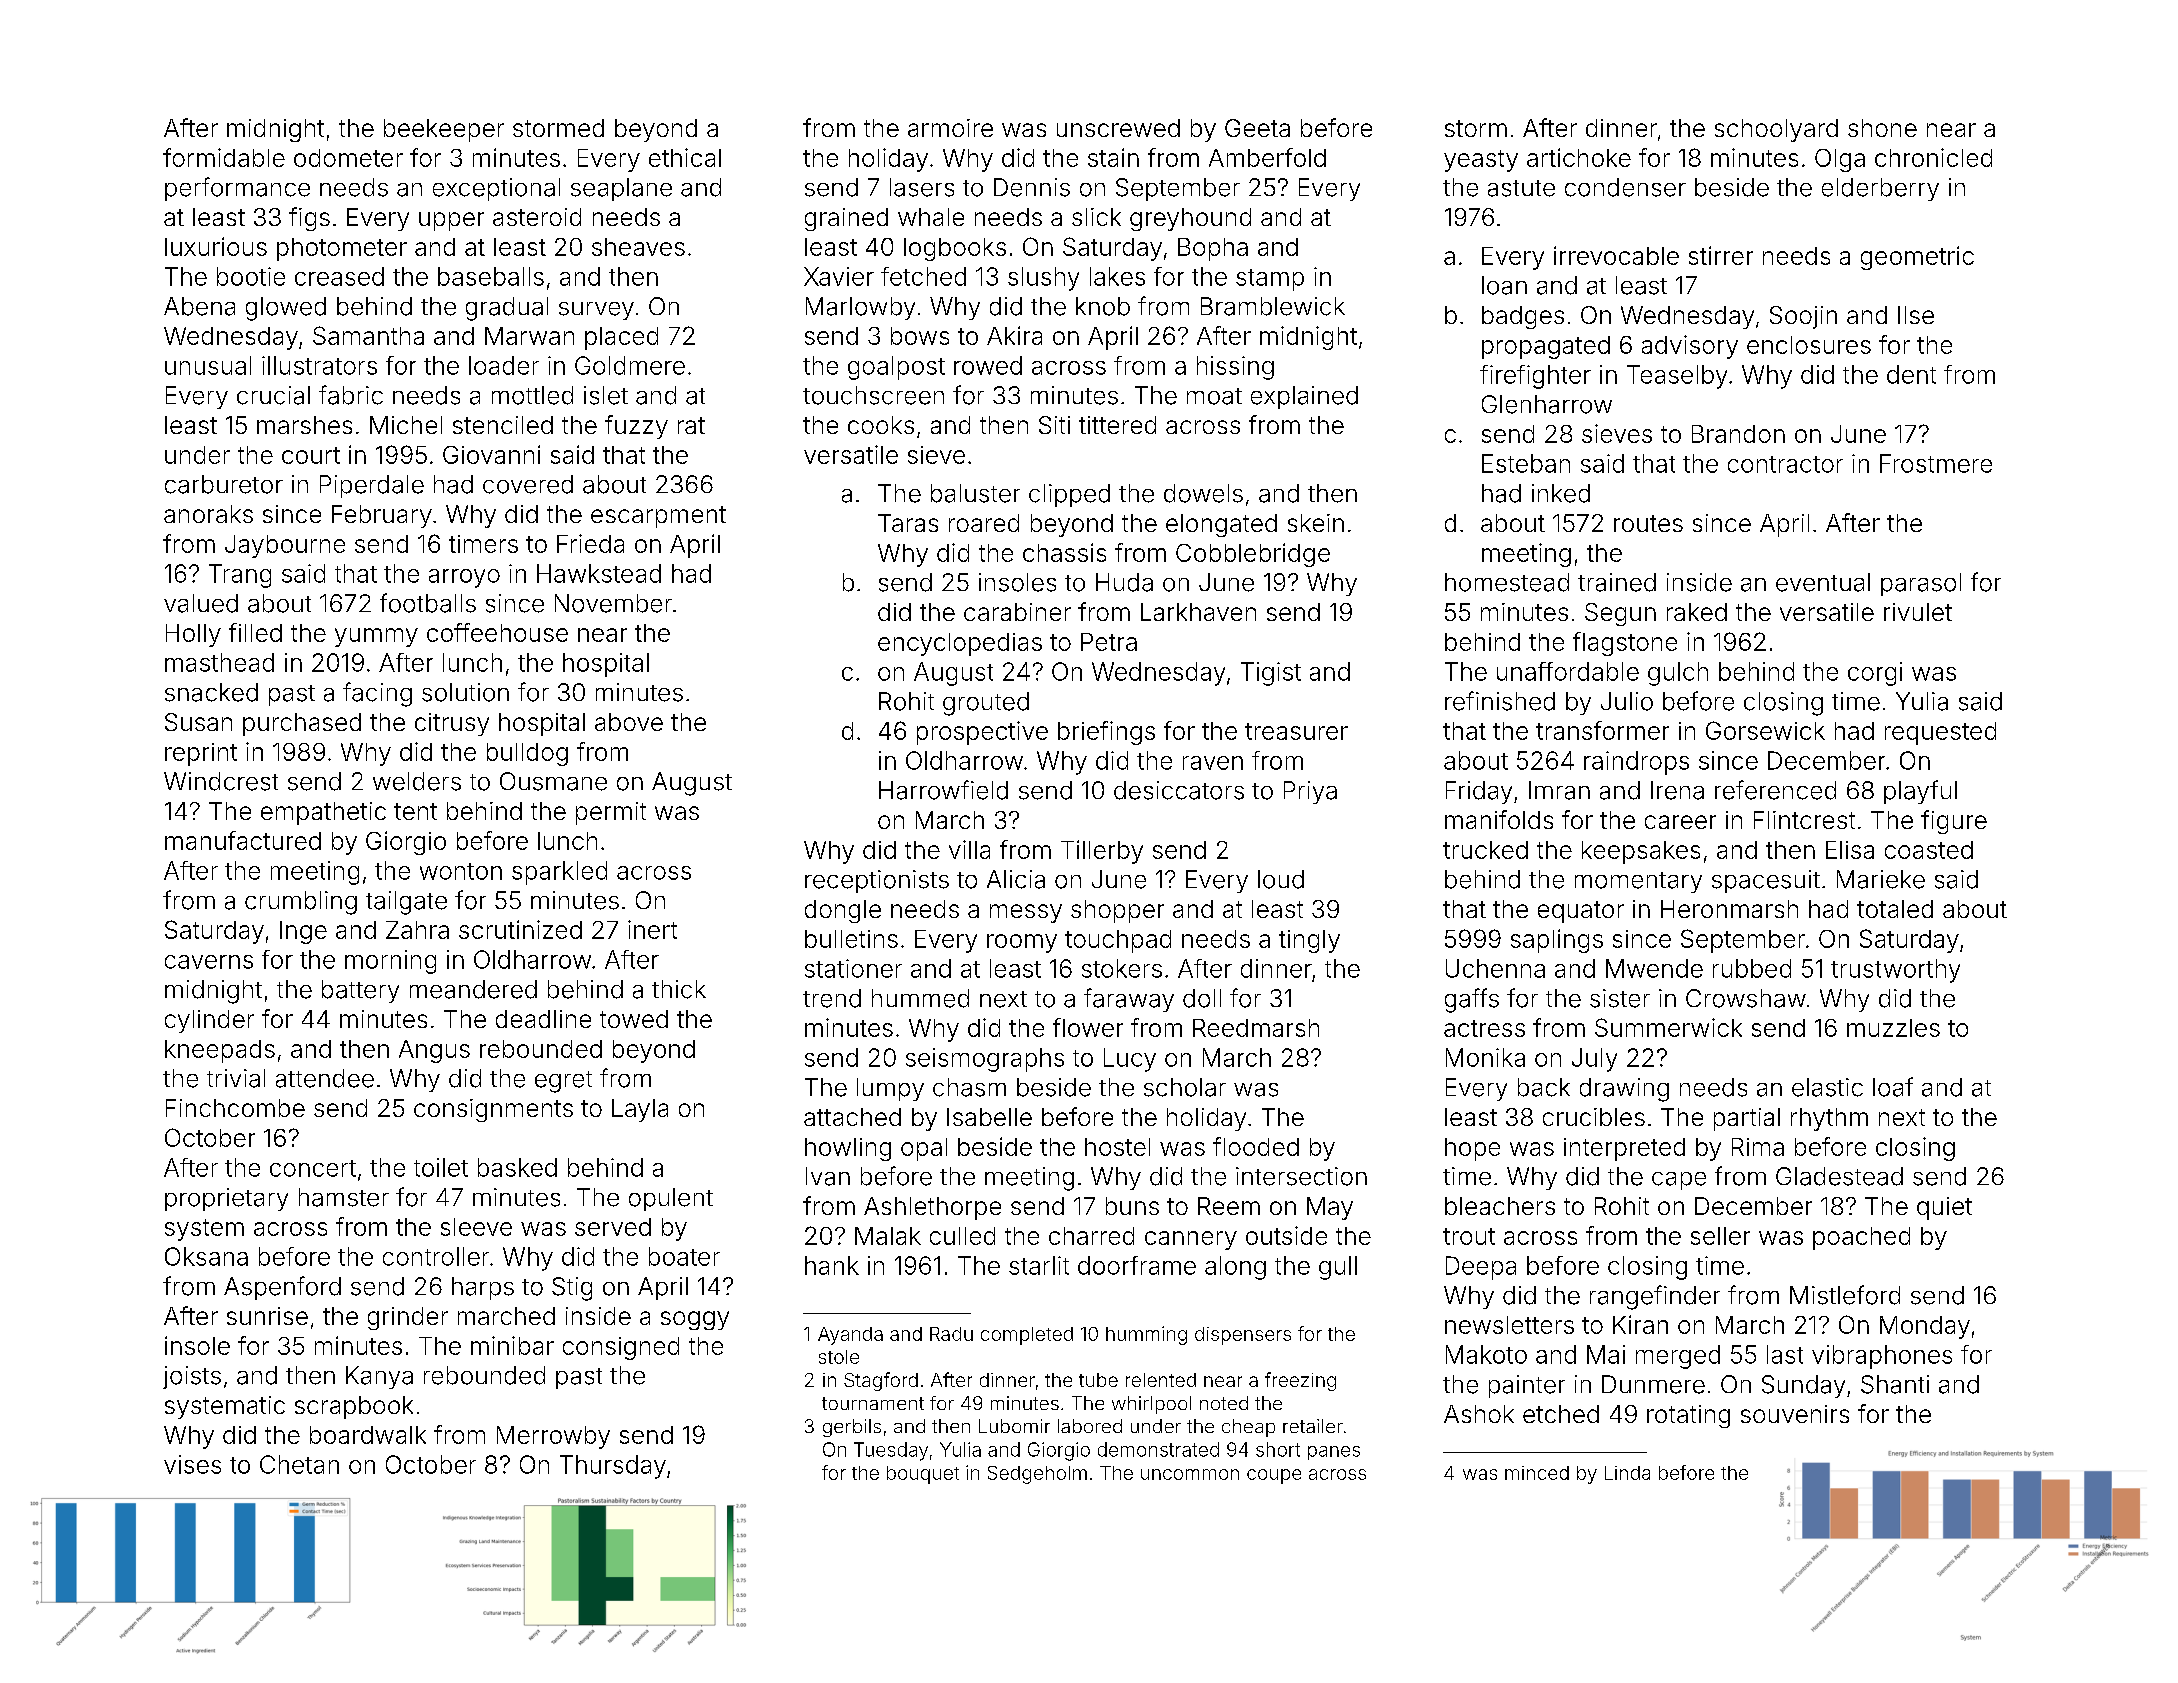 This screenshot has height=1683, width=2178. What do you see at coordinates (220, 1051) in the screenshot?
I see `kneepads` at bounding box center [220, 1051].
